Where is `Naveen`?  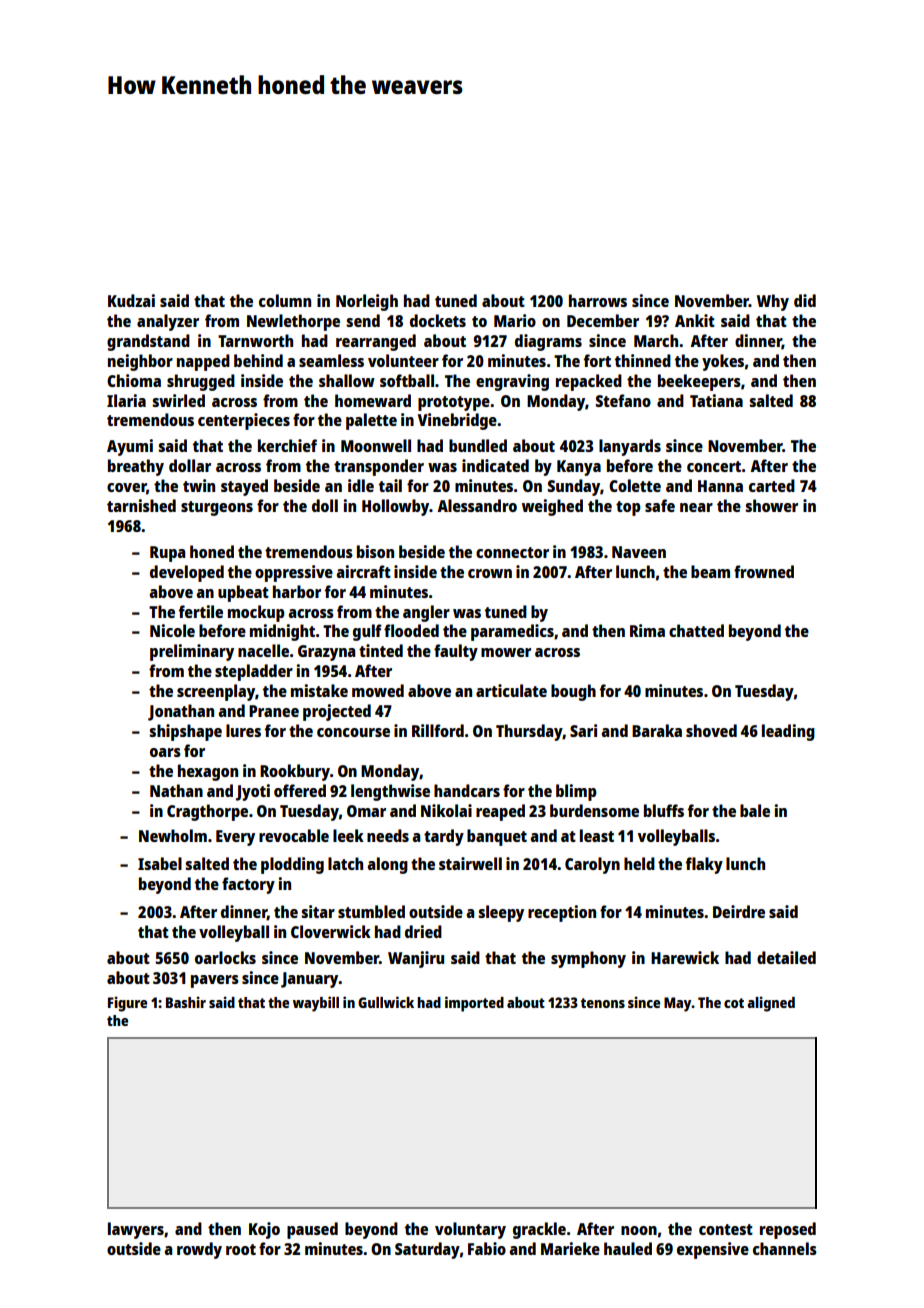
Naveen is located at coordinates (639, 552).
